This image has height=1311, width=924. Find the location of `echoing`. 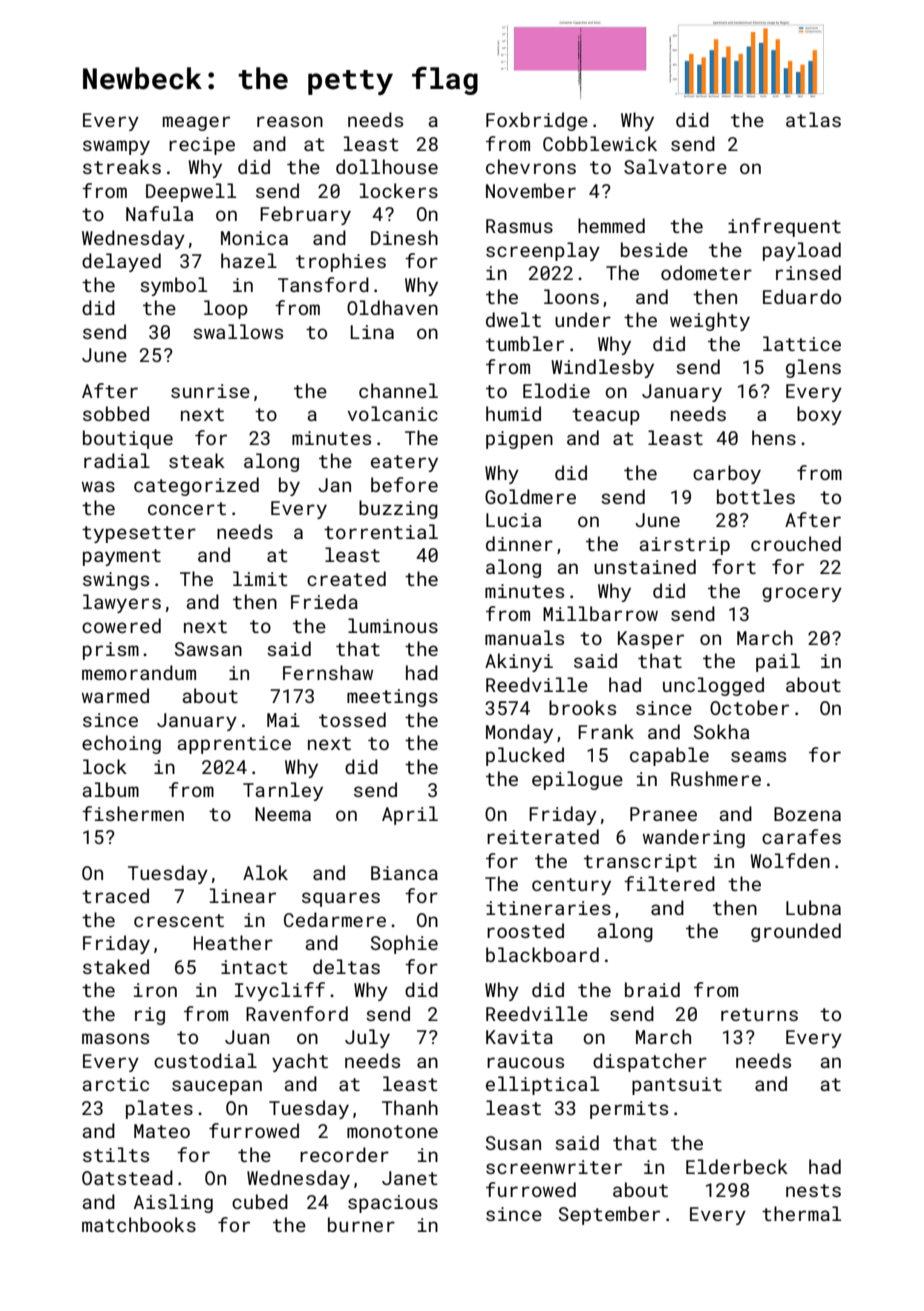

echoing is located at coordinates (121, 744).
